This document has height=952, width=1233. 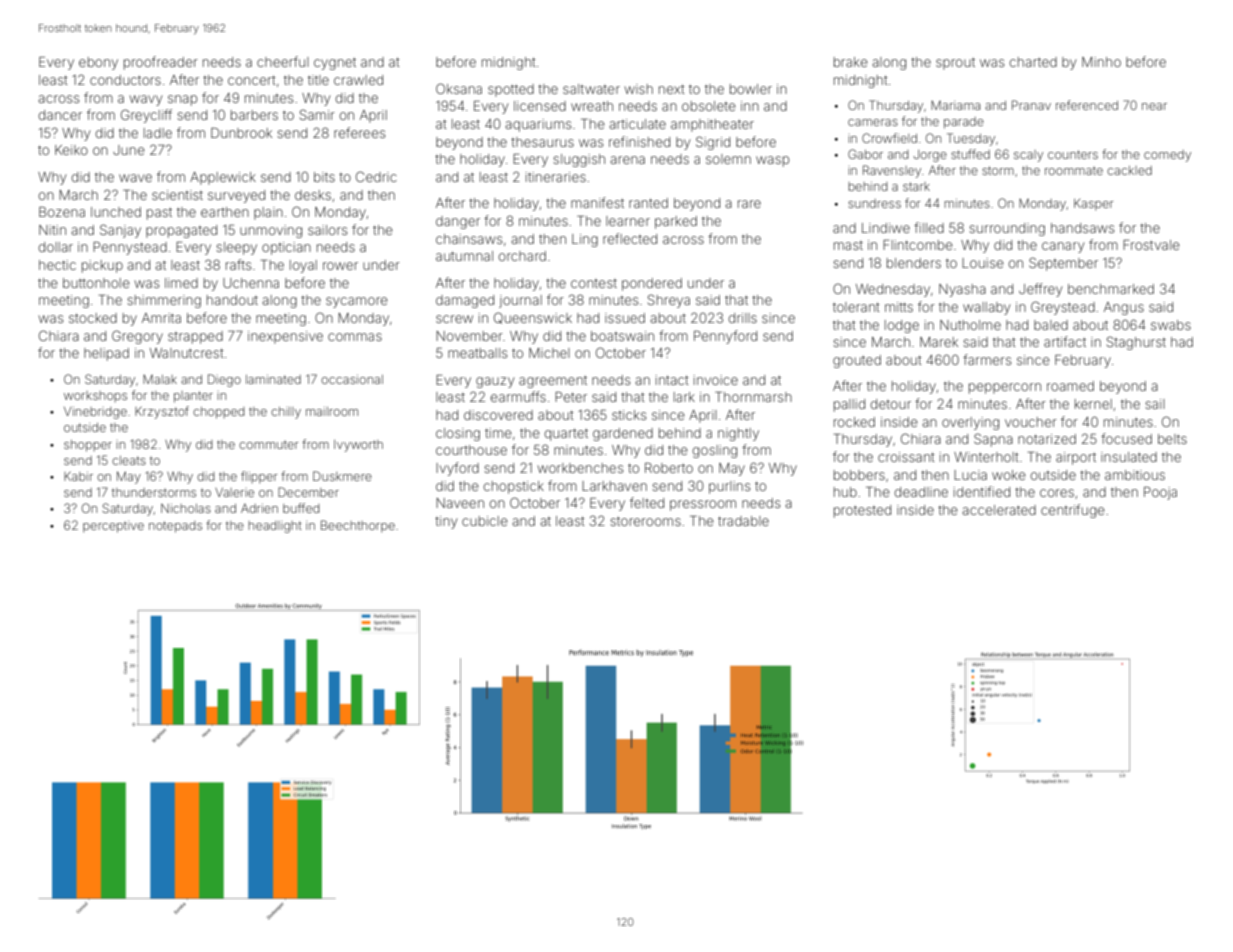 I want to click on Duskmere, so click(x=342, y=476).
